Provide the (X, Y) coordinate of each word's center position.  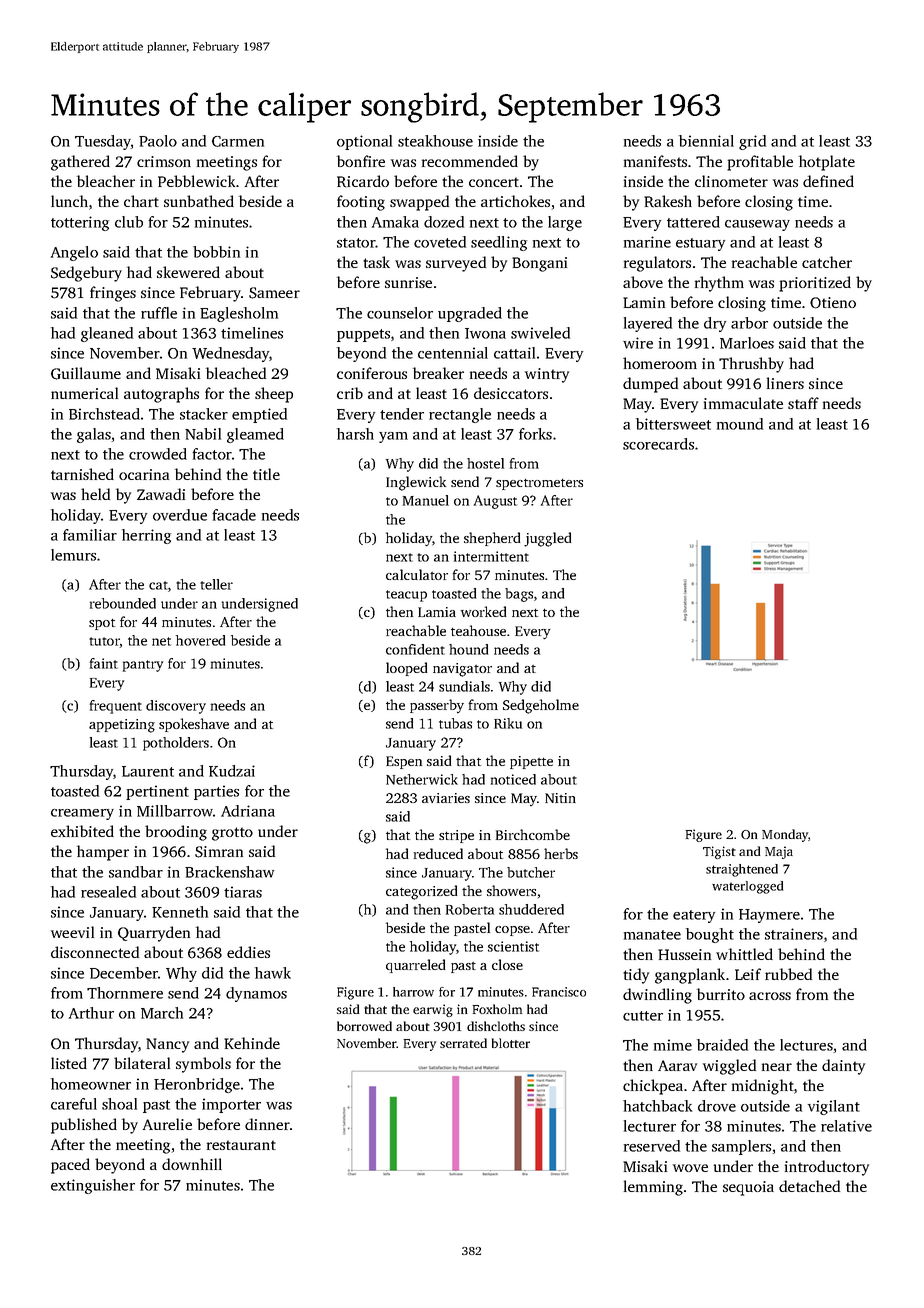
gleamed (255, 435)
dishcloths (496, 1026)
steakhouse (435, 141)
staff (803, 403)
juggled (547, 539)
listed (69, 1063)
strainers (794, 934)
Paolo (158, 141)
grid (752, 142)
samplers (741, 1147)
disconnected (95, 952)
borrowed (364, 1026)
